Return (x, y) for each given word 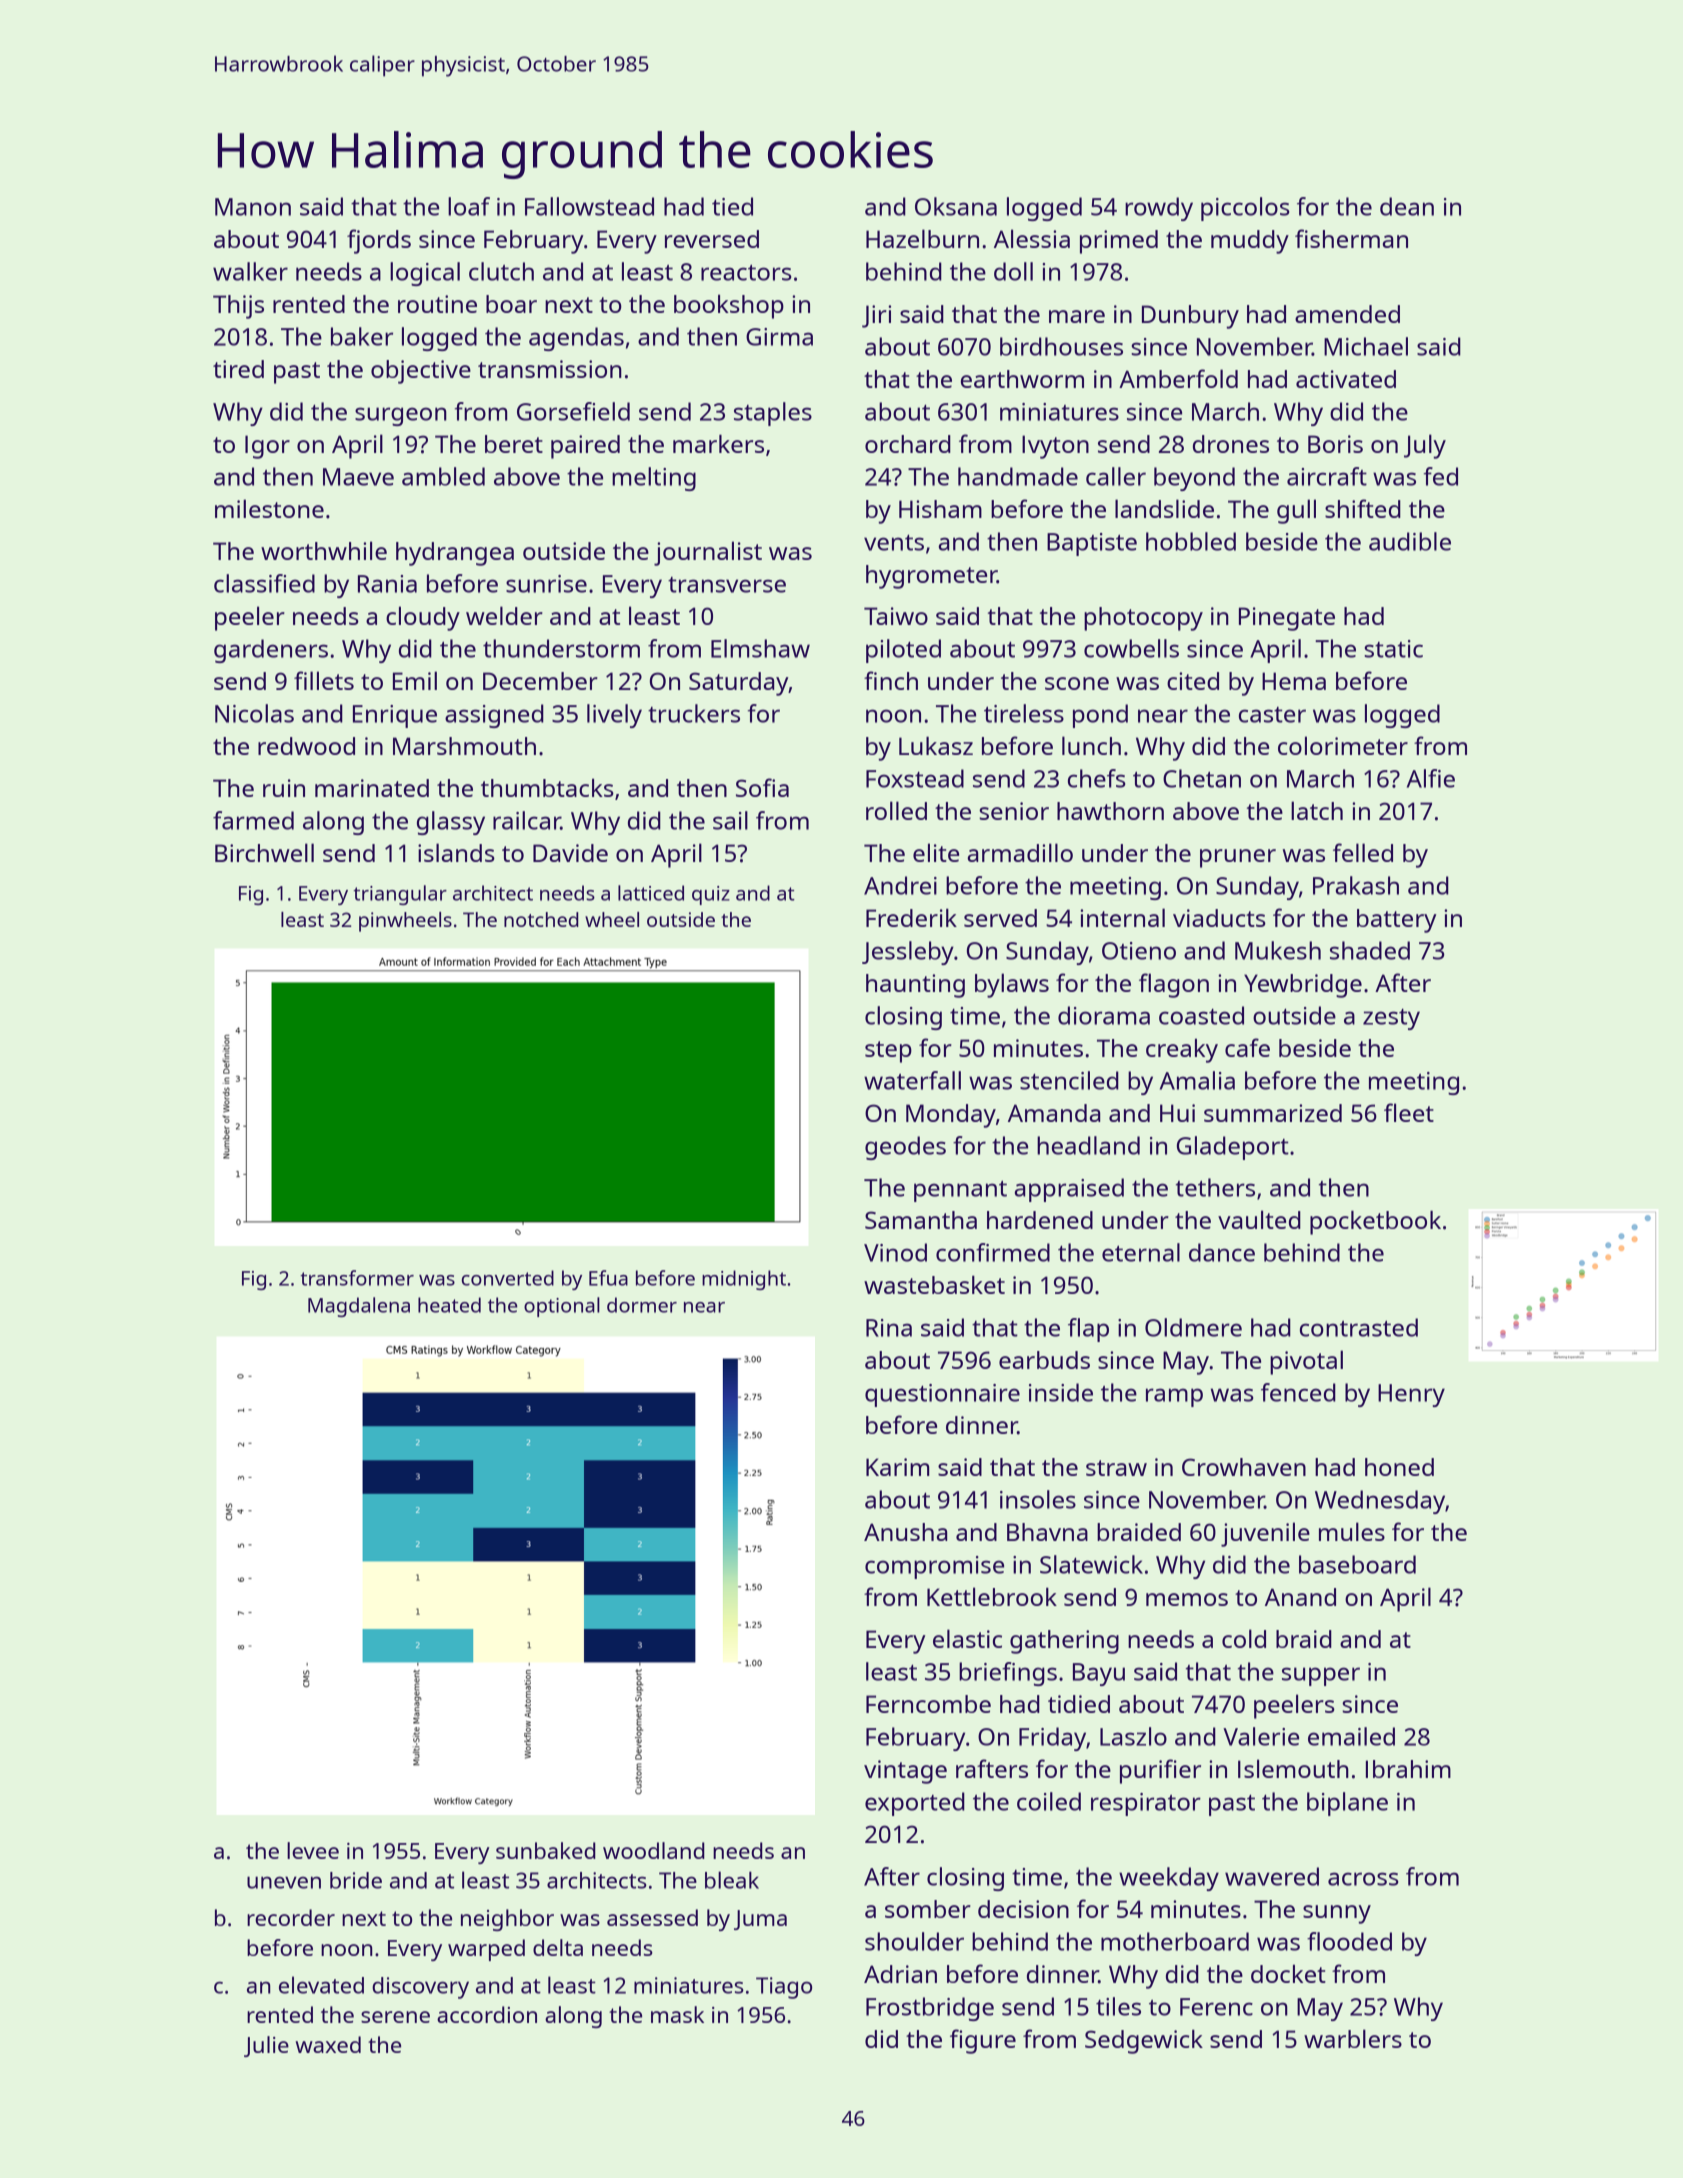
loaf (469, 206)
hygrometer (931, 577)
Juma (760, 1920)
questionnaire (942, 1395)
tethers (1215, 1187)
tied (732, 206)
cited (1193, 681)
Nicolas (254, 713)
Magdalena (359, 1307)
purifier (1160, 1771)
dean (1407, 206)
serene (395, 2017)
